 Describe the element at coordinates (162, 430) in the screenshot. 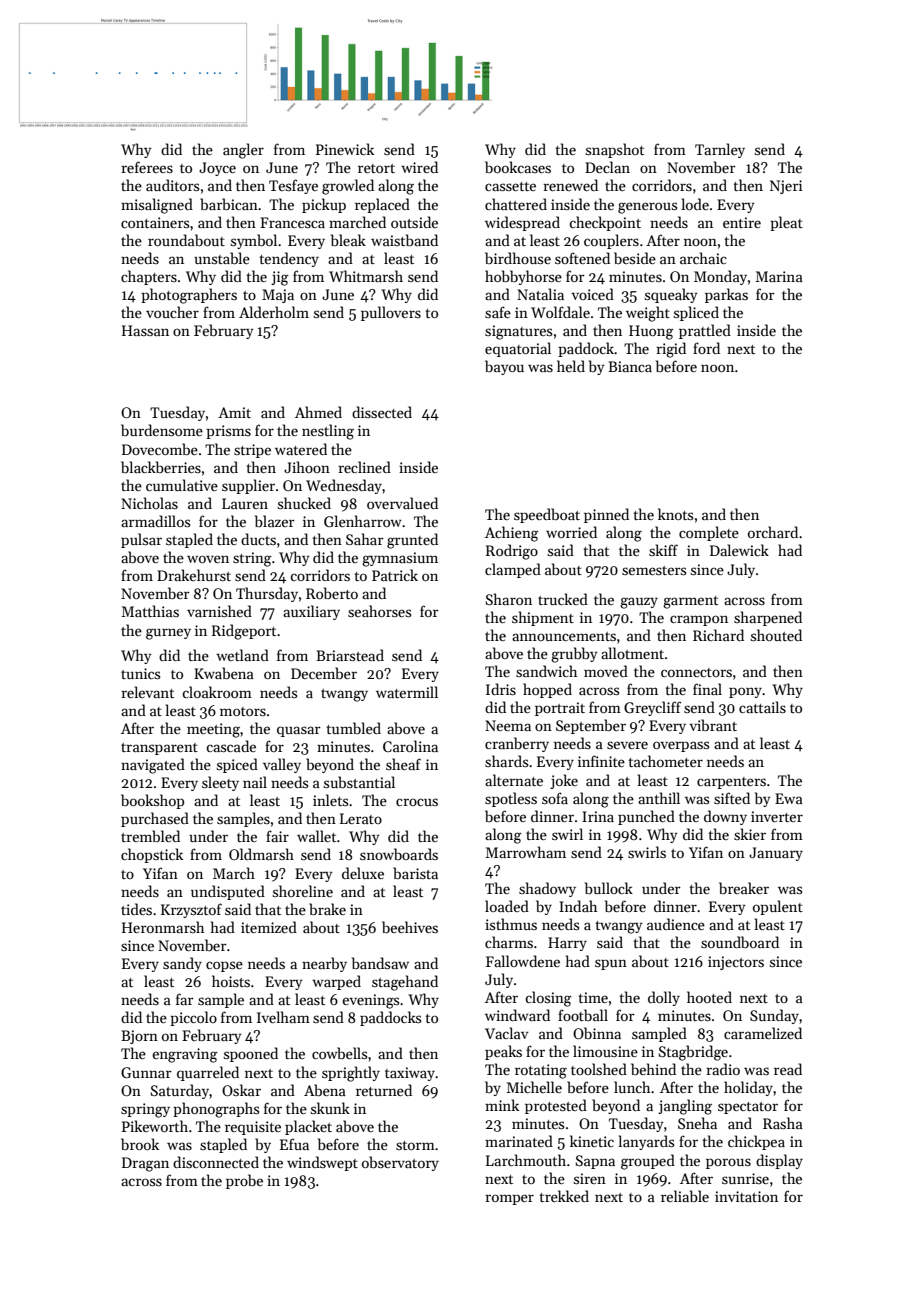

I see `burdensome` at that location.
